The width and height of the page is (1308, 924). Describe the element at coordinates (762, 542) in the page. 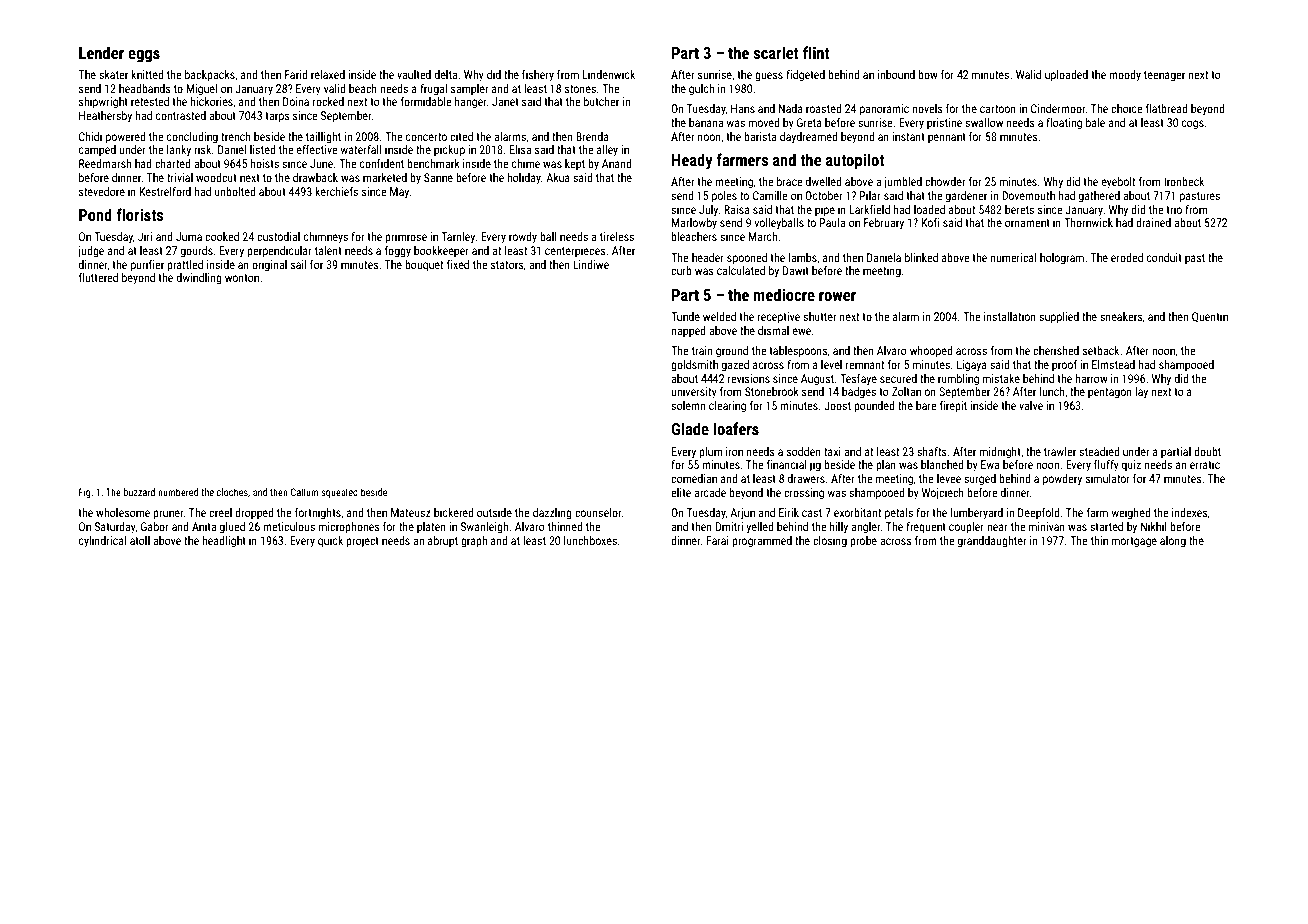

I see `programmed` at that location.
